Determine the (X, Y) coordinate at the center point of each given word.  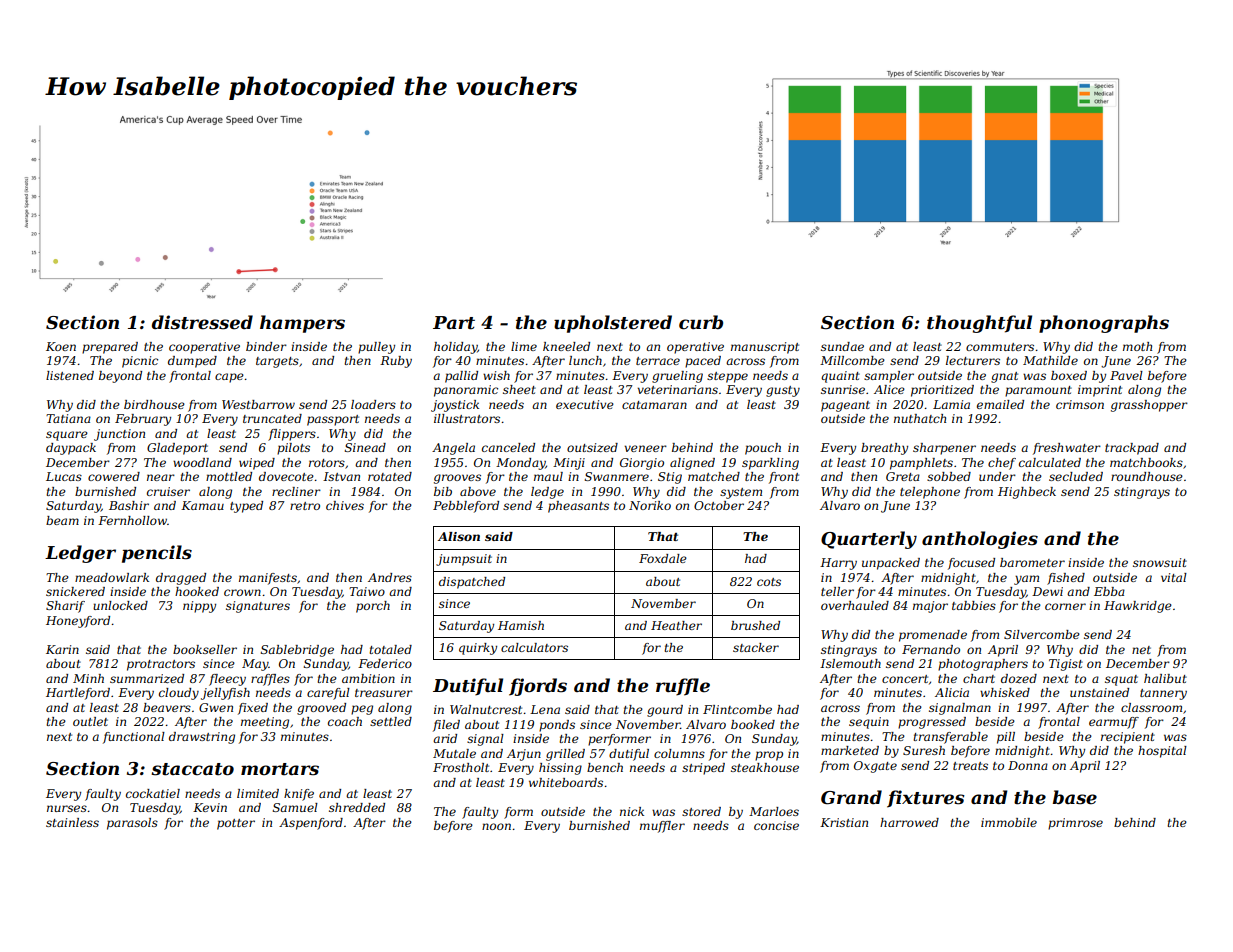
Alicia (952, 692)
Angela (453, 449)
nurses (67, 808)
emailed (1000, 404)
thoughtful (979, 324)
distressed (202, 322)
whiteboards (566, 782)
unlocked (120, 605)
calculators (534, 647)
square (67, 436)
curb (701, 322)
